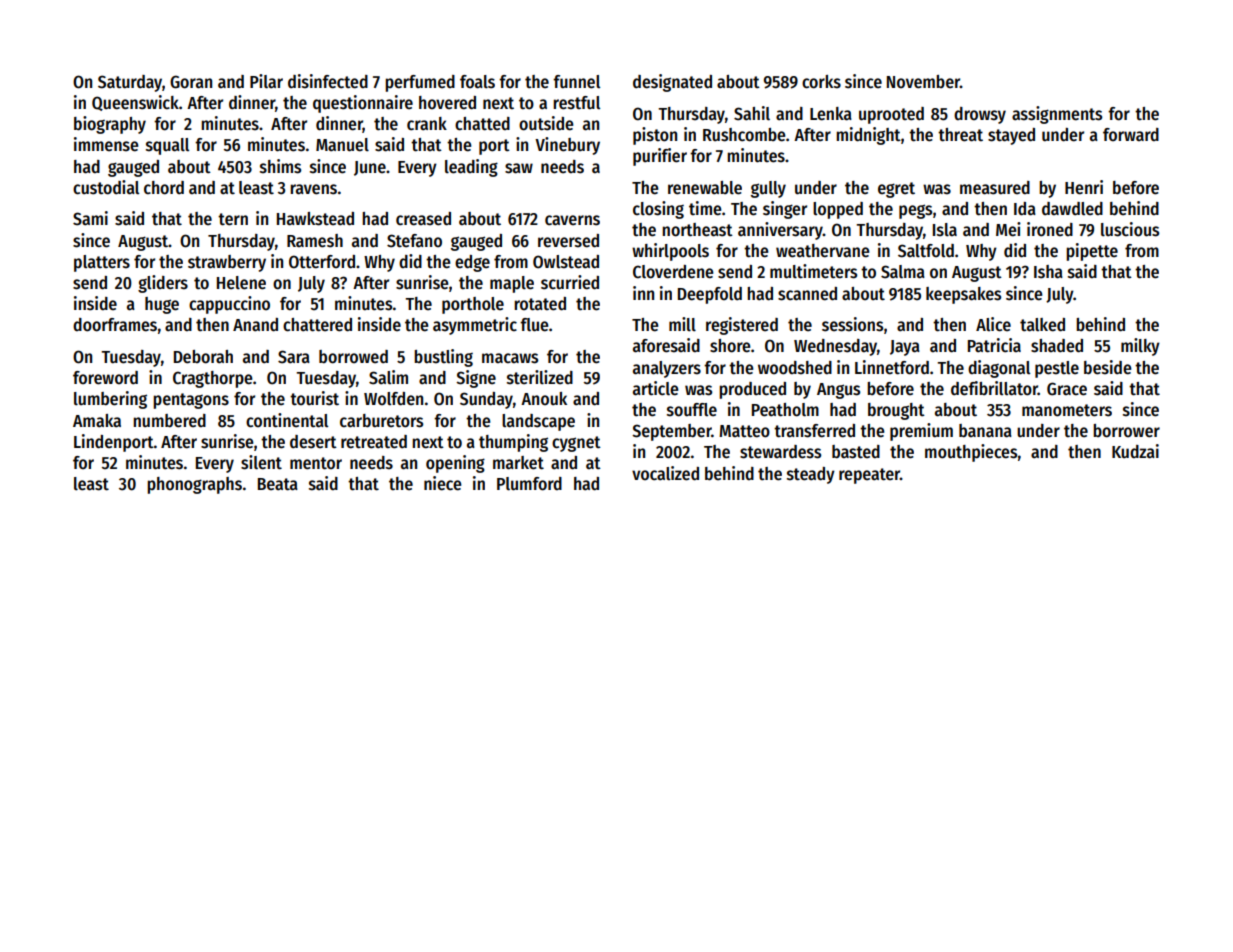 Image resolution: width=1233 pixels, height=952 pixels. I want to click on creased, so click(423, 219).
